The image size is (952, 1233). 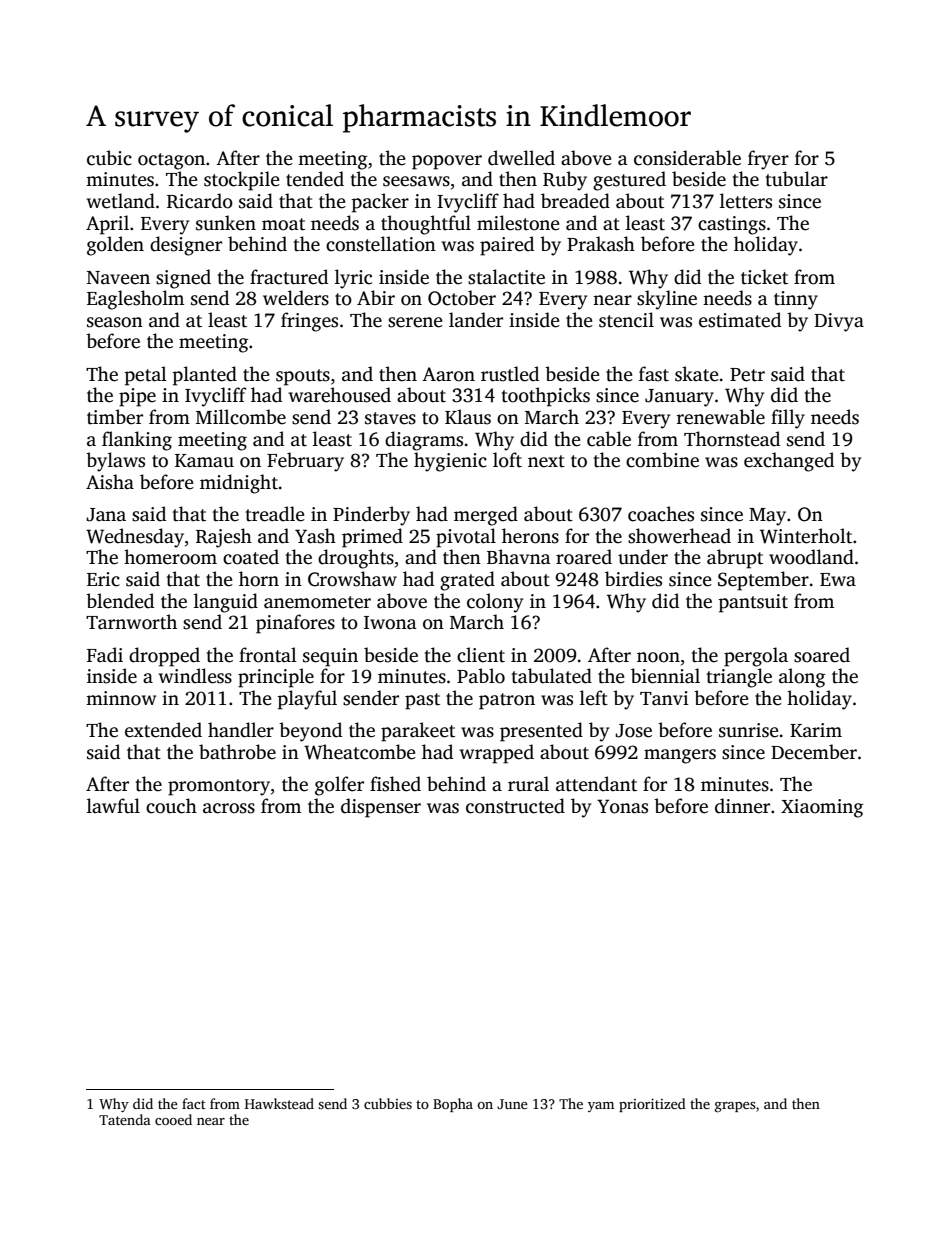 What do you see at coordinates (390, 623) in the screenshot?
I see `Iwona` at bounding box center [390, 623].
